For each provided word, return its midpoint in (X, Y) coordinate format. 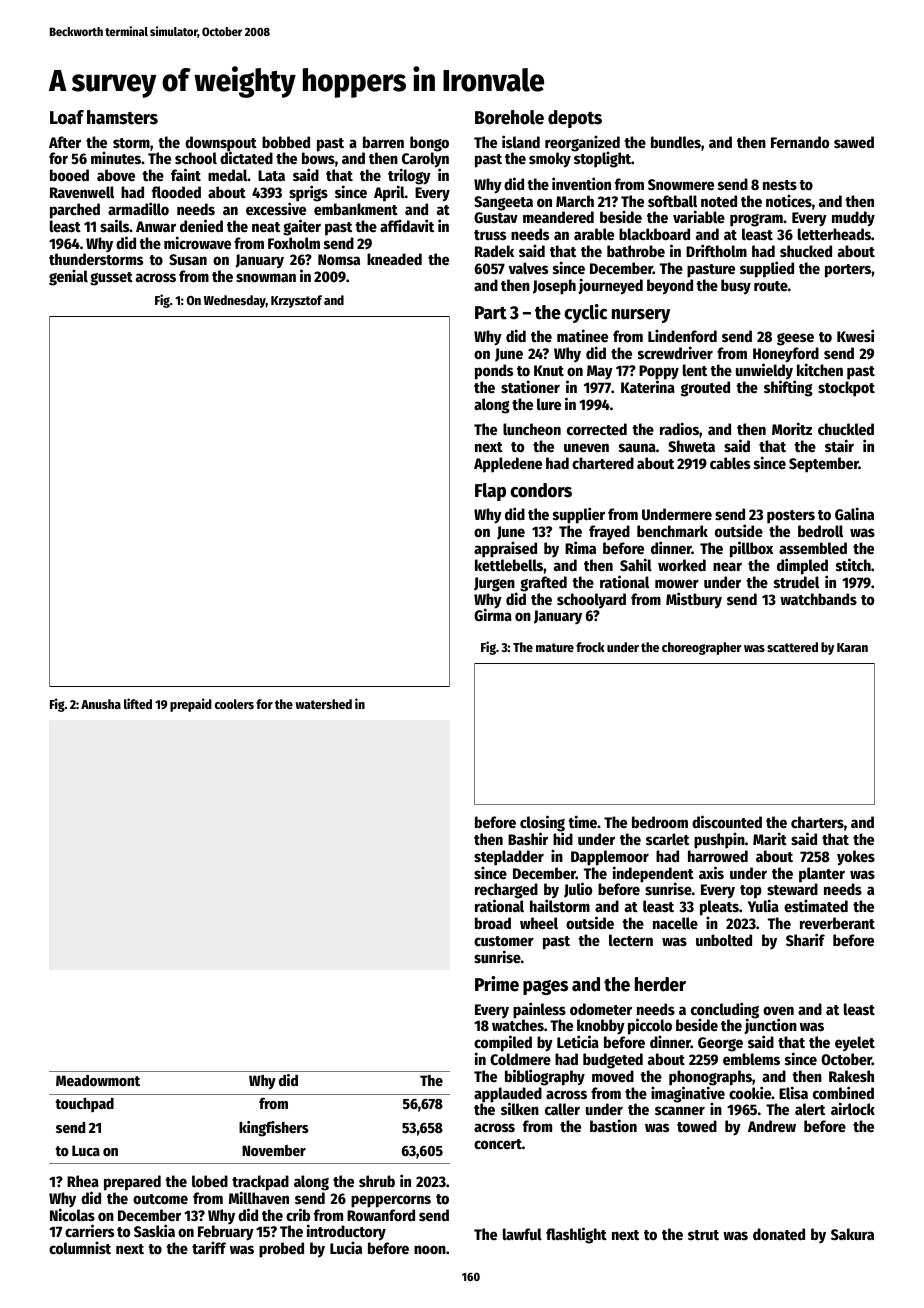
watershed (323, 704)
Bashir (528, 838)
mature (555, 647)
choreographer (702, 648)
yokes (856, 858)
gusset (111, 279)
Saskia (154, 1230)
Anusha (101, 704)
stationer (530, 386)
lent (695, 370)
